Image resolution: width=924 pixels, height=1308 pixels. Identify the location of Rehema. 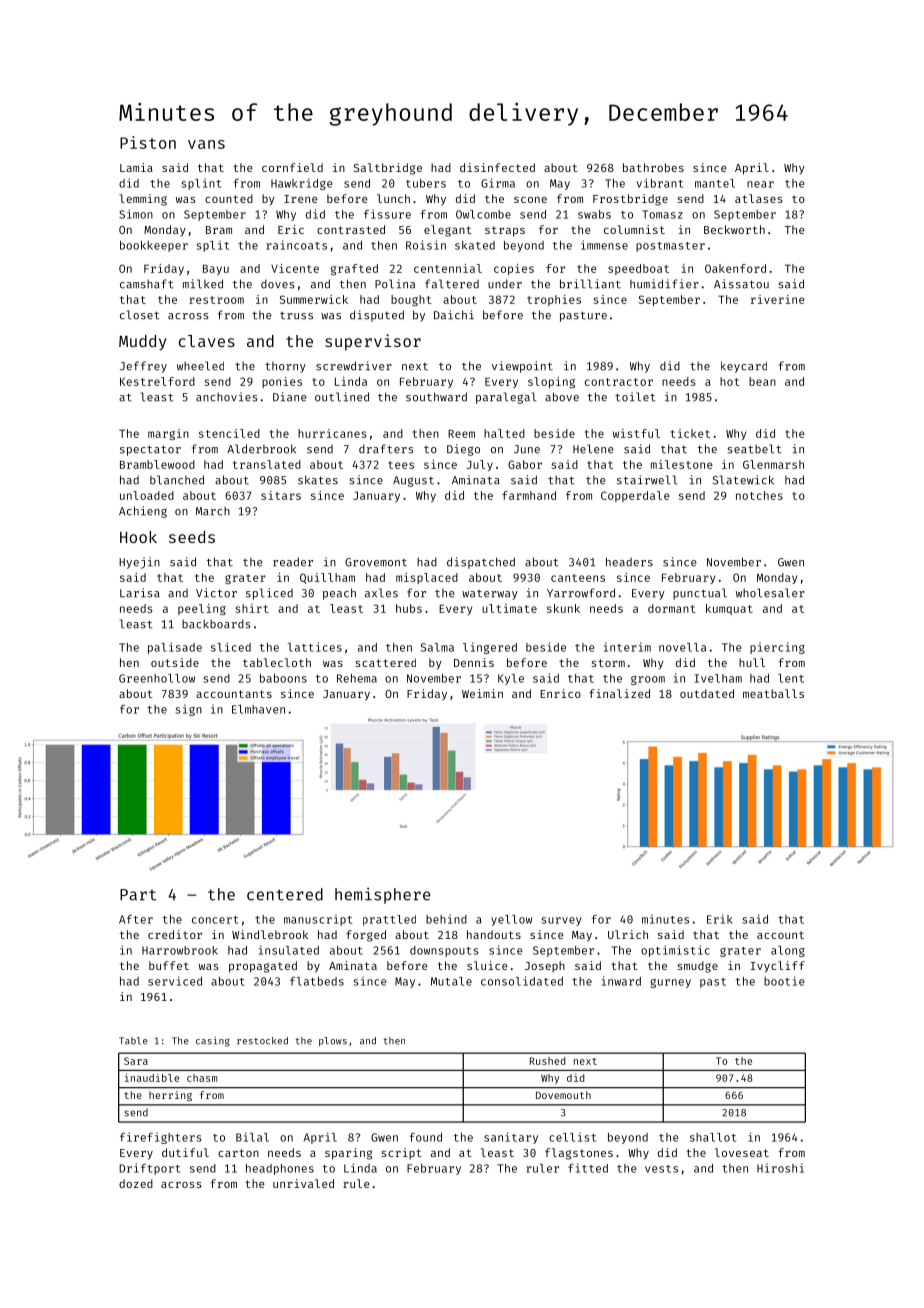
(357, 678).
